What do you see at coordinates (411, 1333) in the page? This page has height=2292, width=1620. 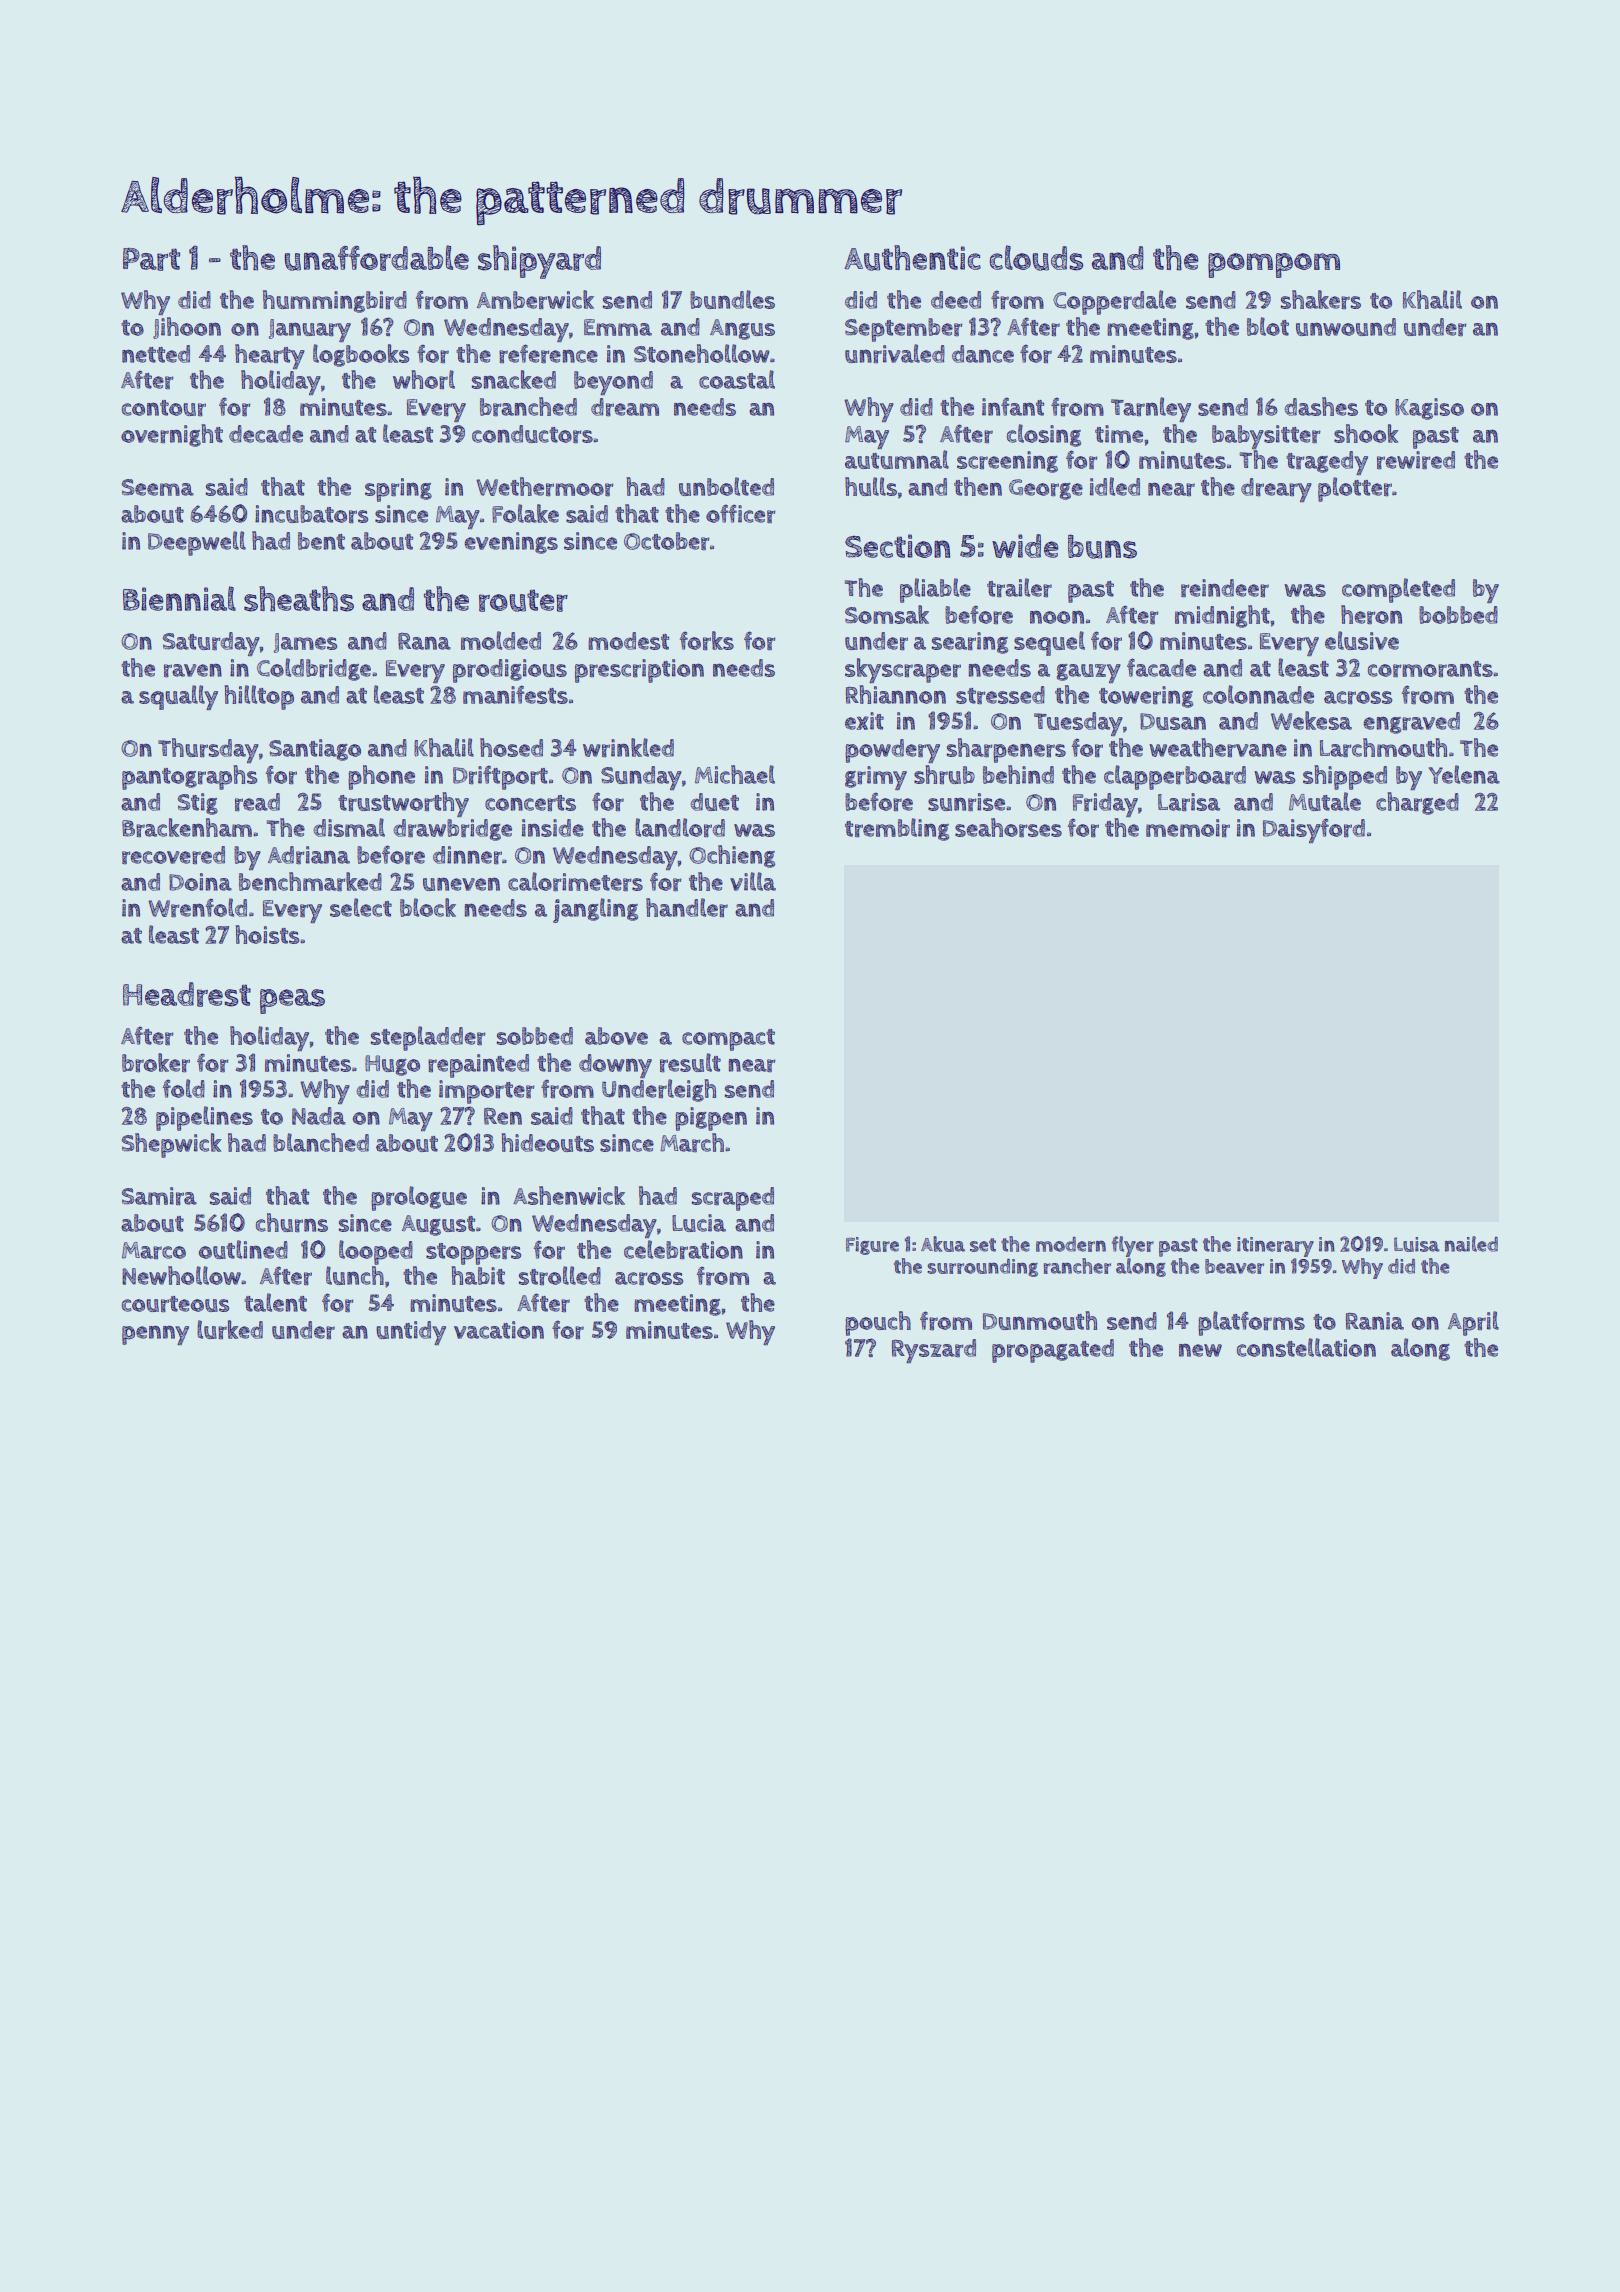 I see `untidy` at bounding box center [411, 1333].
